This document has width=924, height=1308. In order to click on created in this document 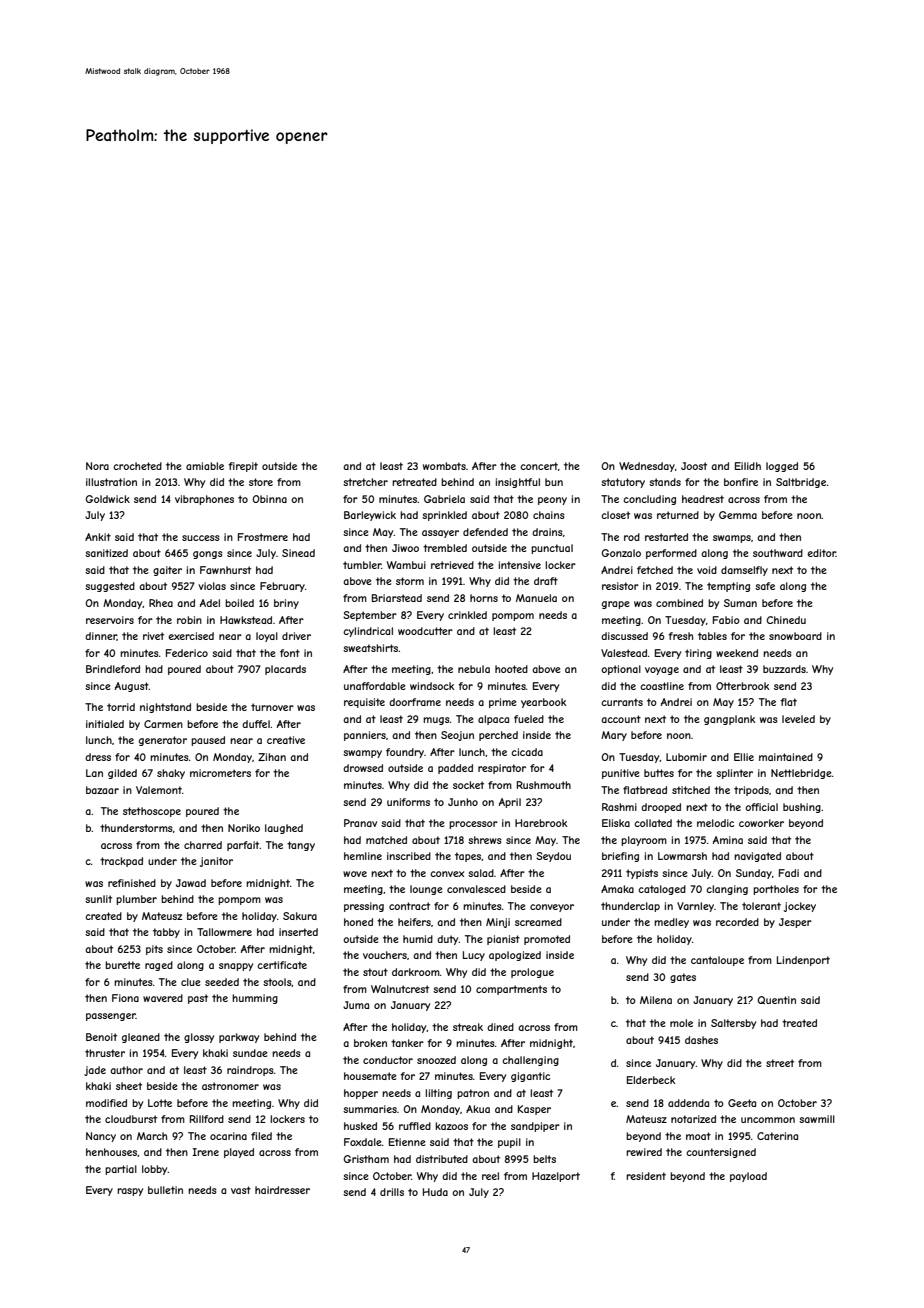, I will do `click(103, 916)`.
